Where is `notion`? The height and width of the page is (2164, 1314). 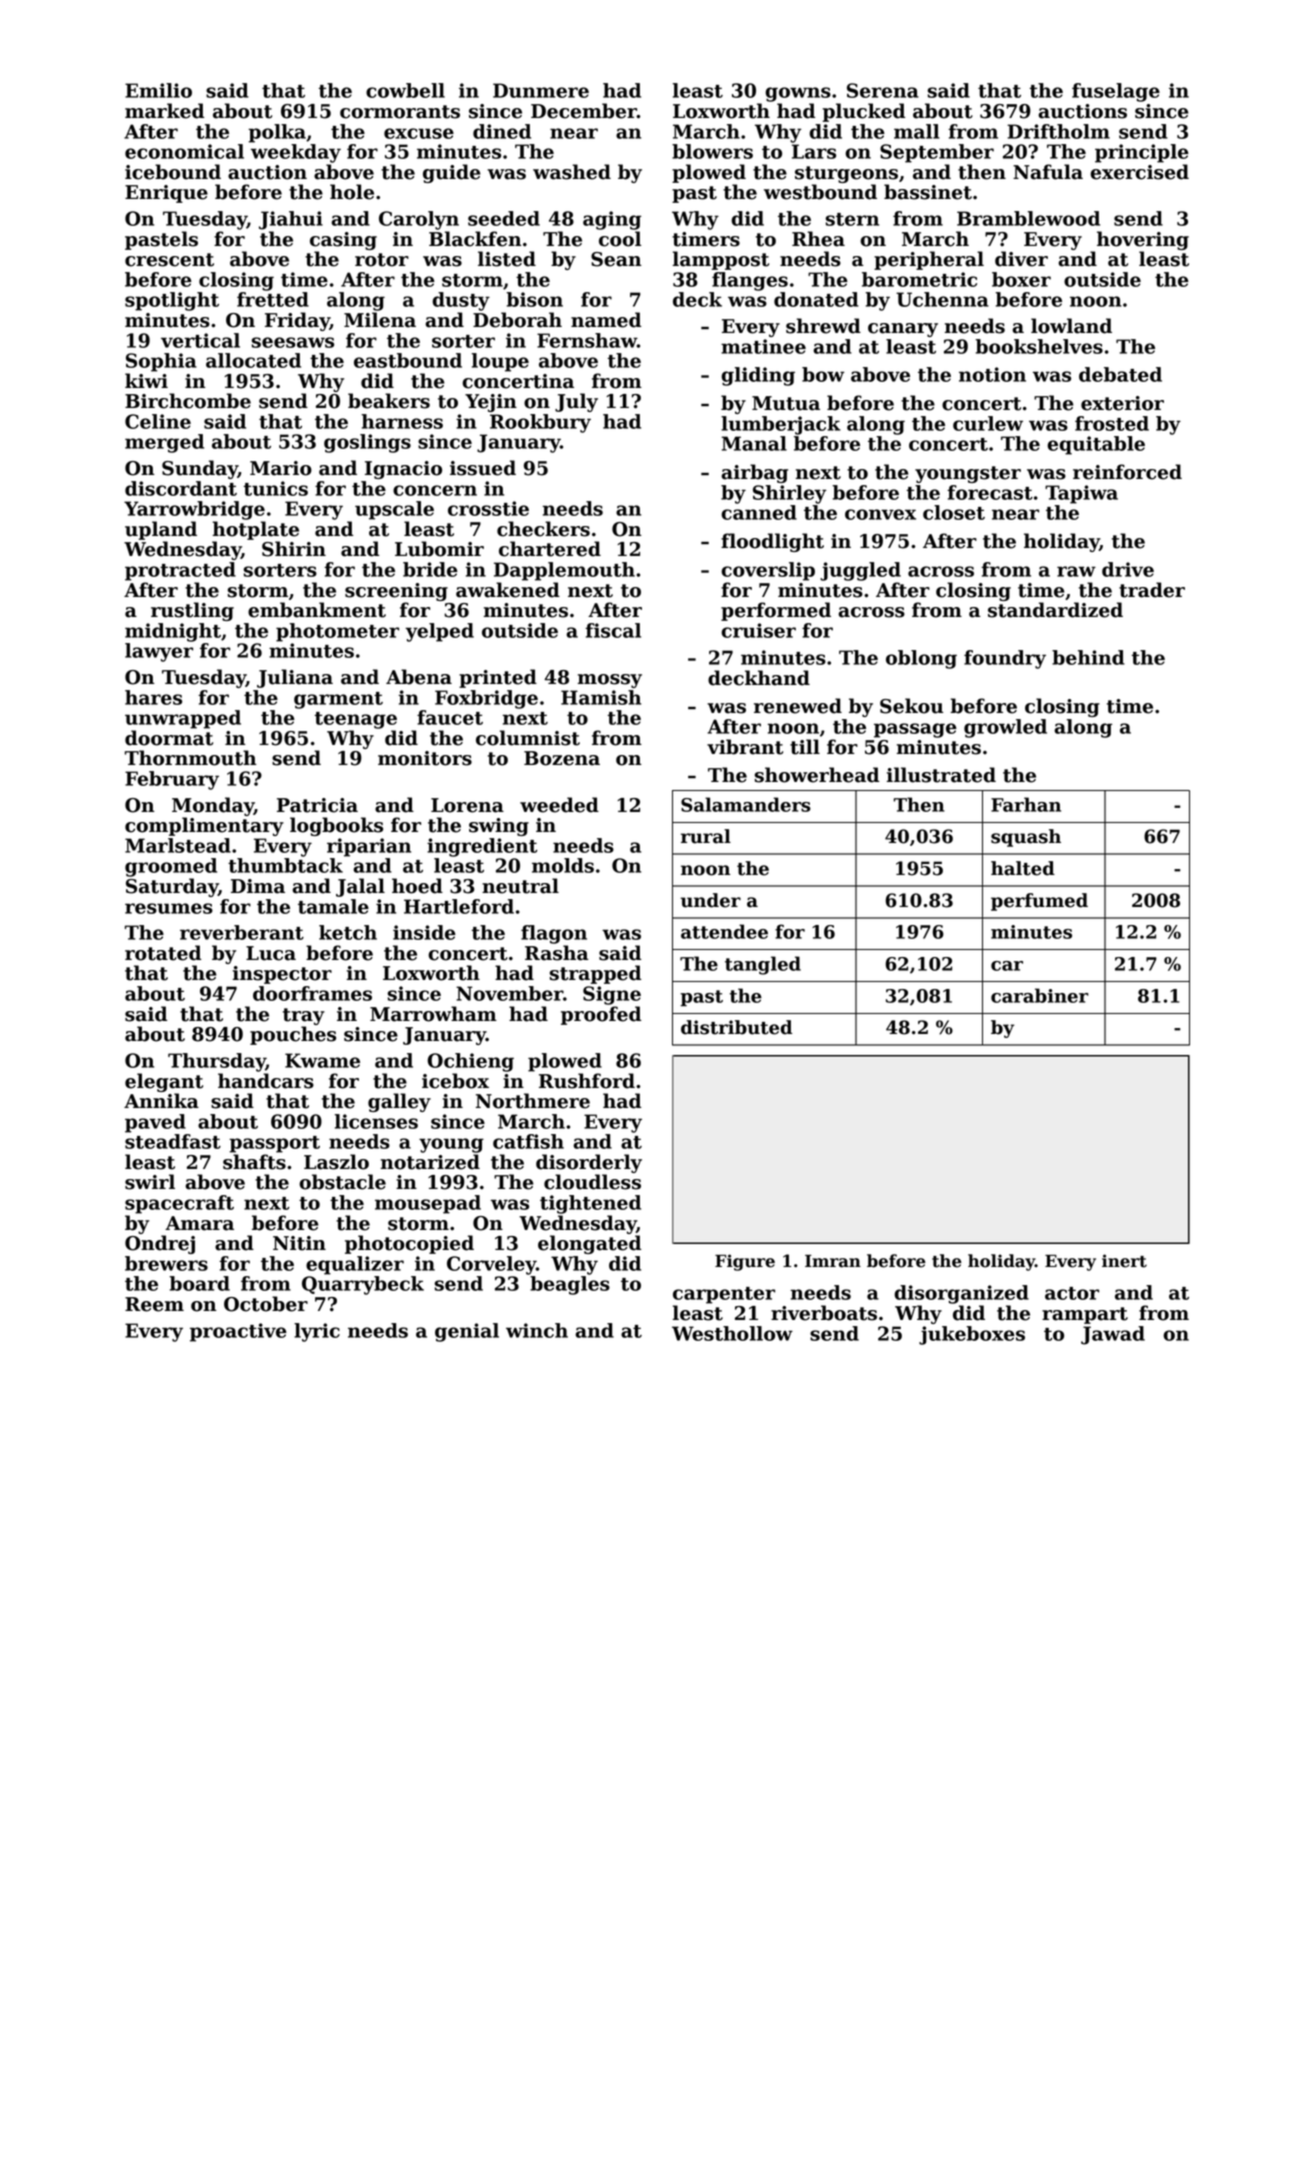
notion is located at coordinates (992, 374).
